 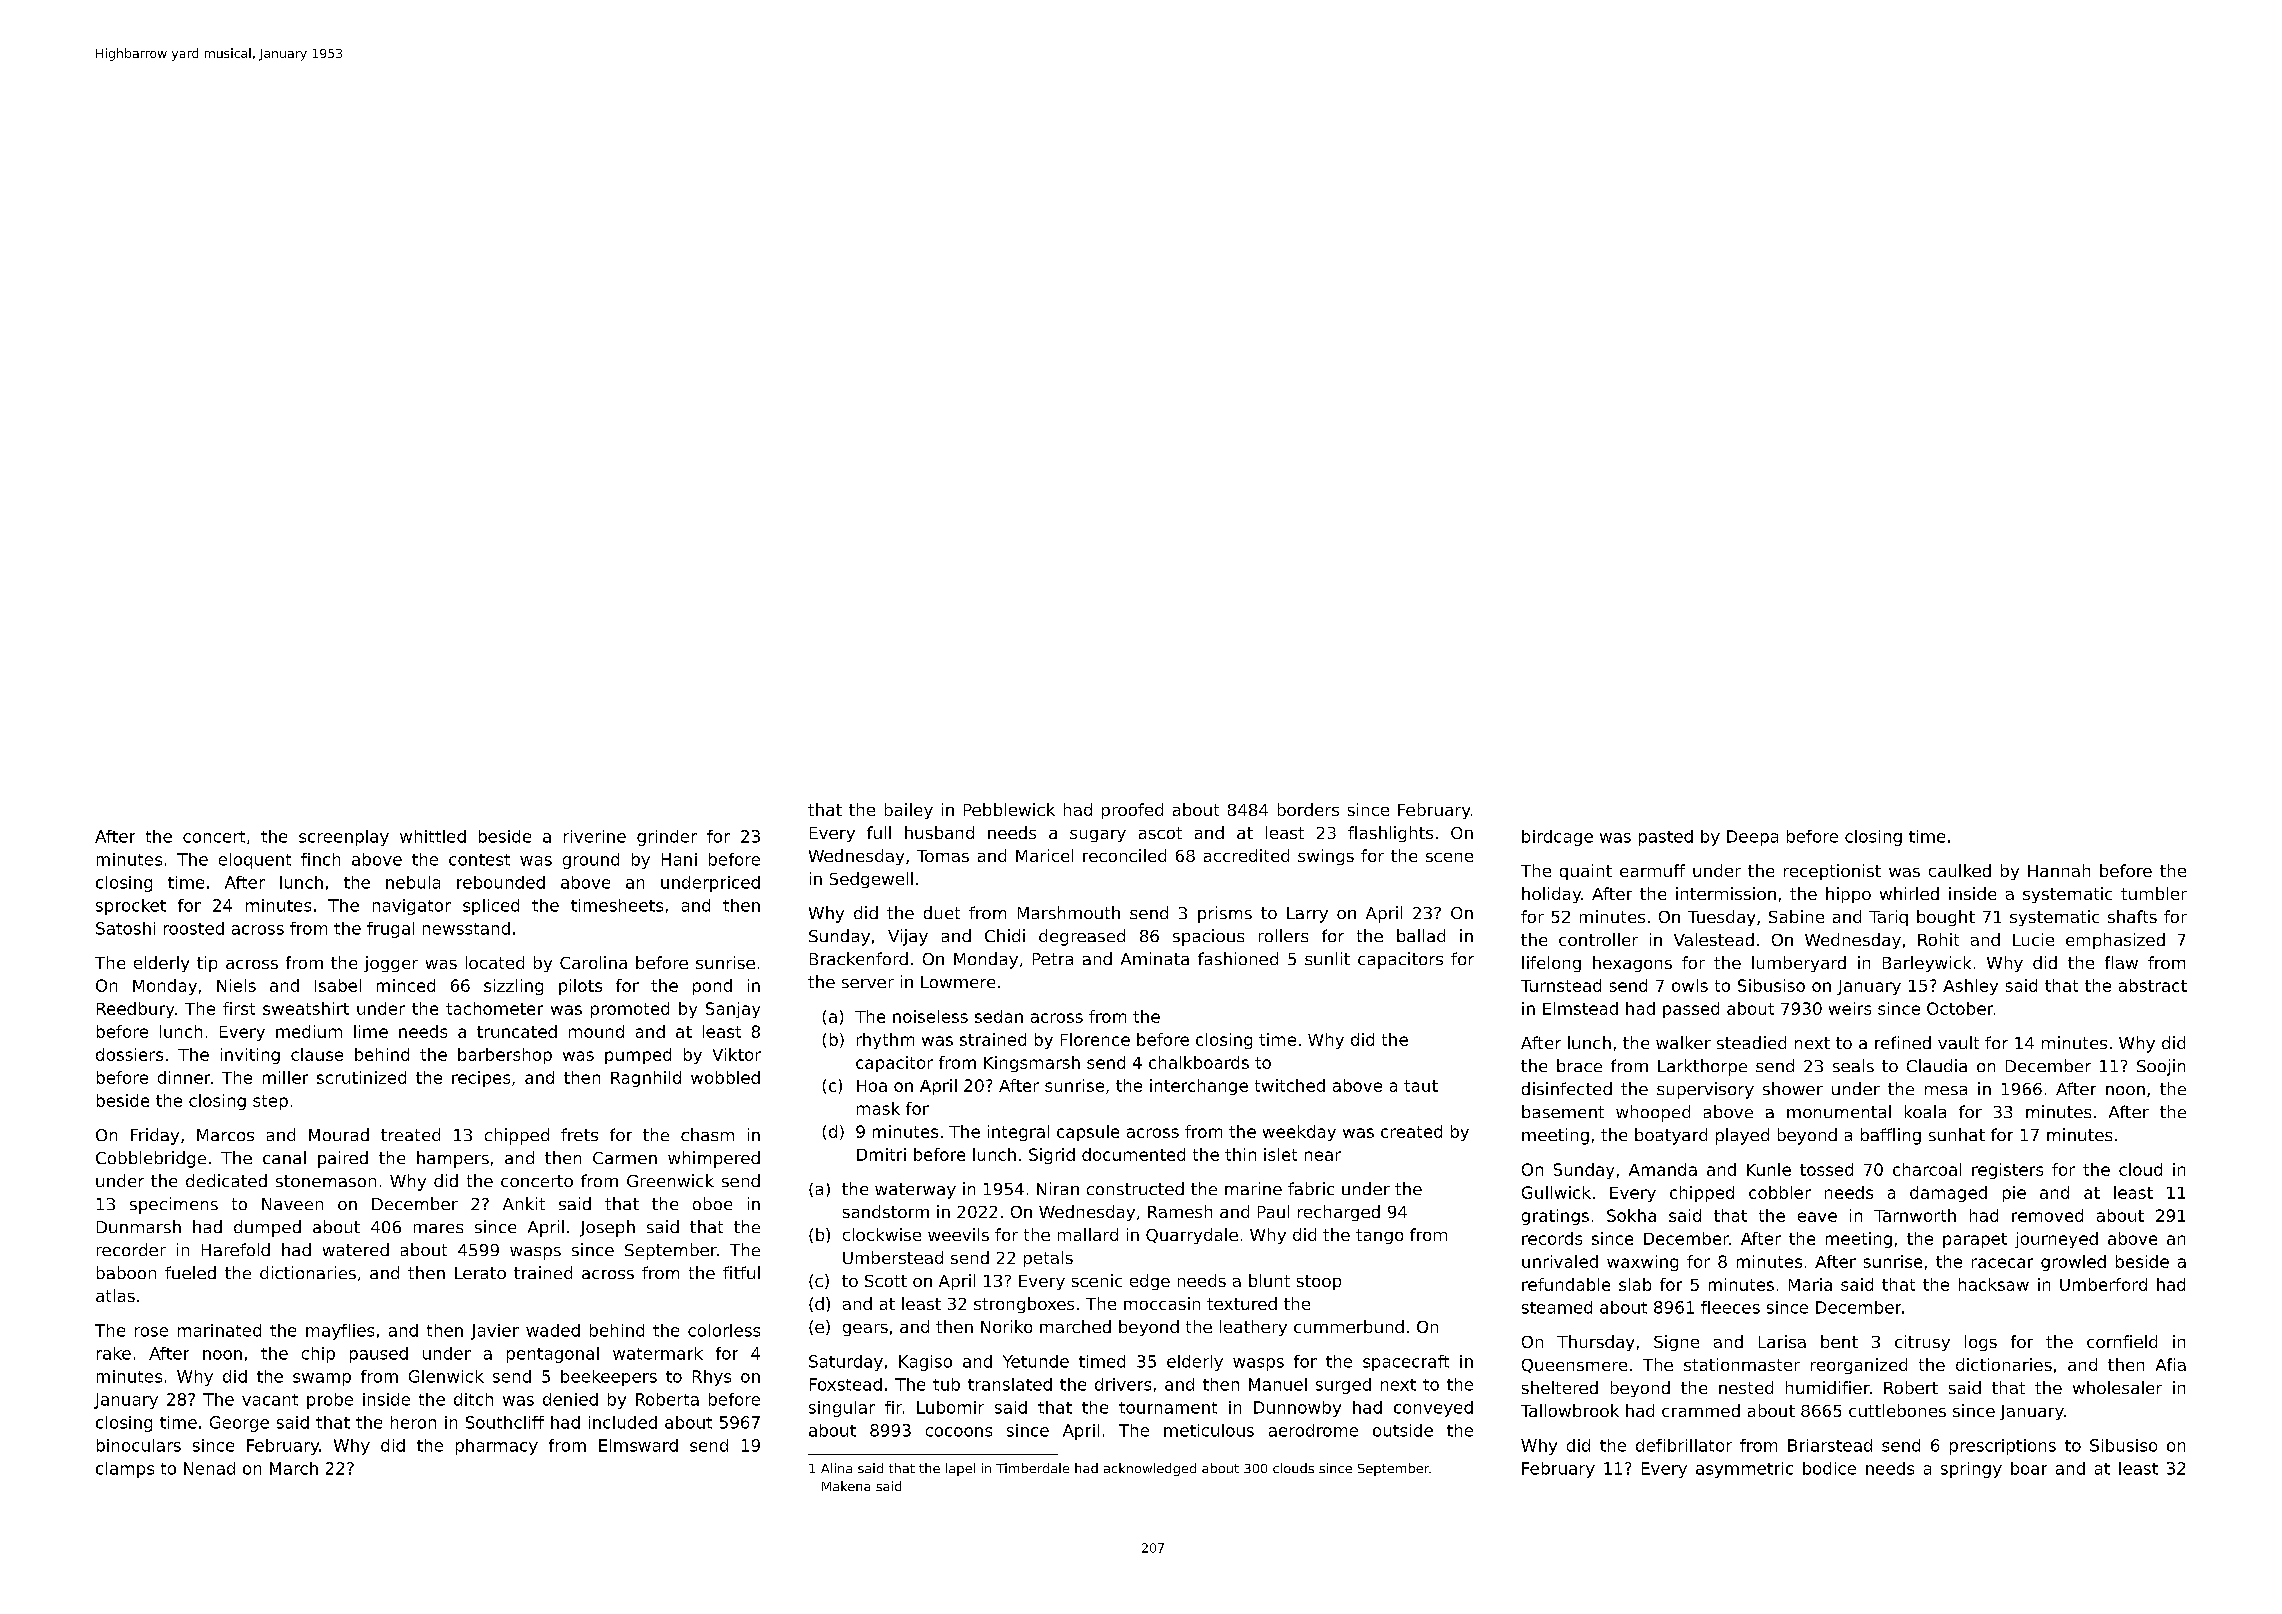 I want to click on tip, so click(x=207, y=964).
